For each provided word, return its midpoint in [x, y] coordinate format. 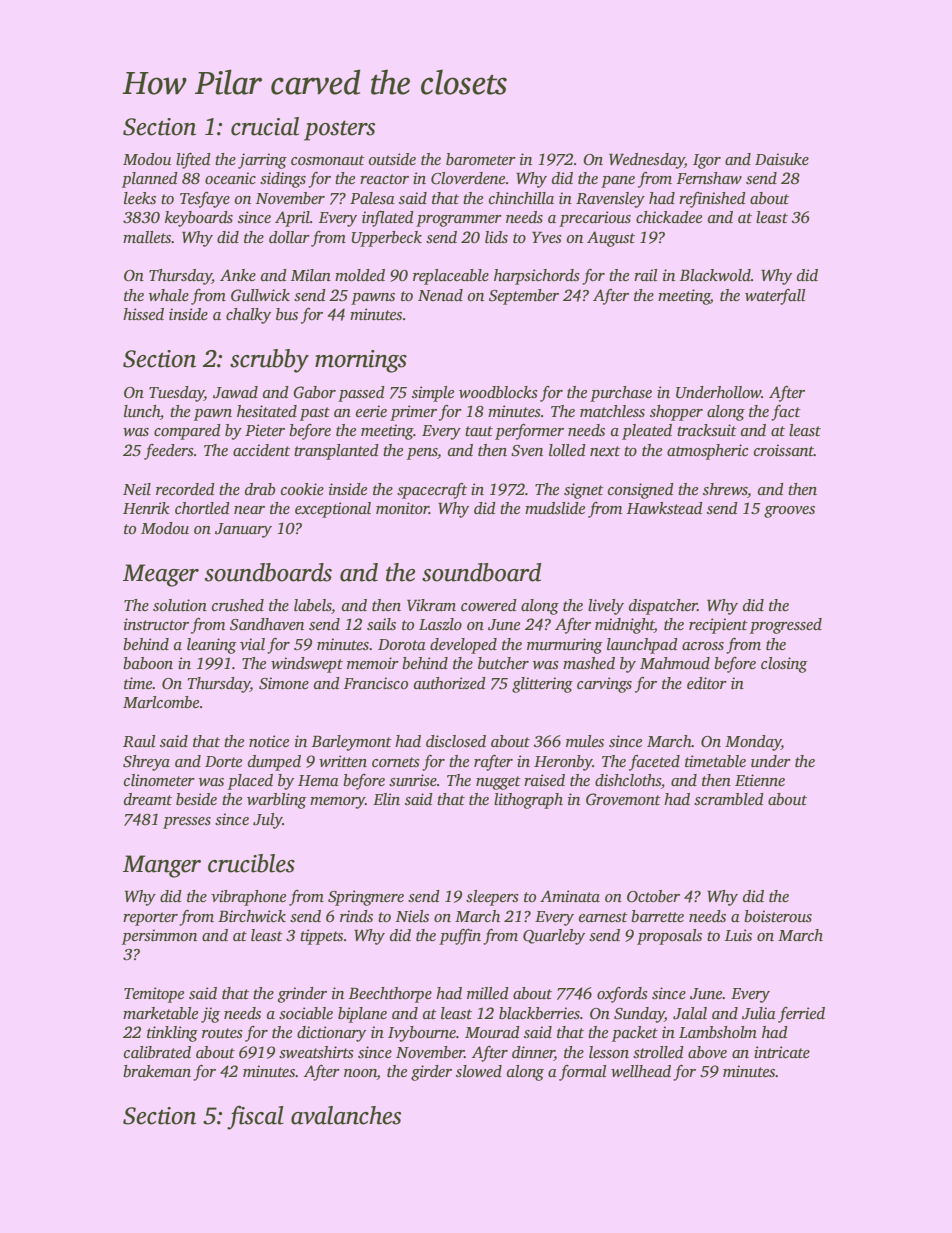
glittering [542, 685]
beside [196, 799]
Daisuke [782, 159]
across [703, 646]
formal [582, 1073]
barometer [481, 159]
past [315, 414]
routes [222, 1033]
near [249, 510]
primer [413, 413]
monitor [402, 508]
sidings [283, 180]
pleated [647, 432]
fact [786, 413]
